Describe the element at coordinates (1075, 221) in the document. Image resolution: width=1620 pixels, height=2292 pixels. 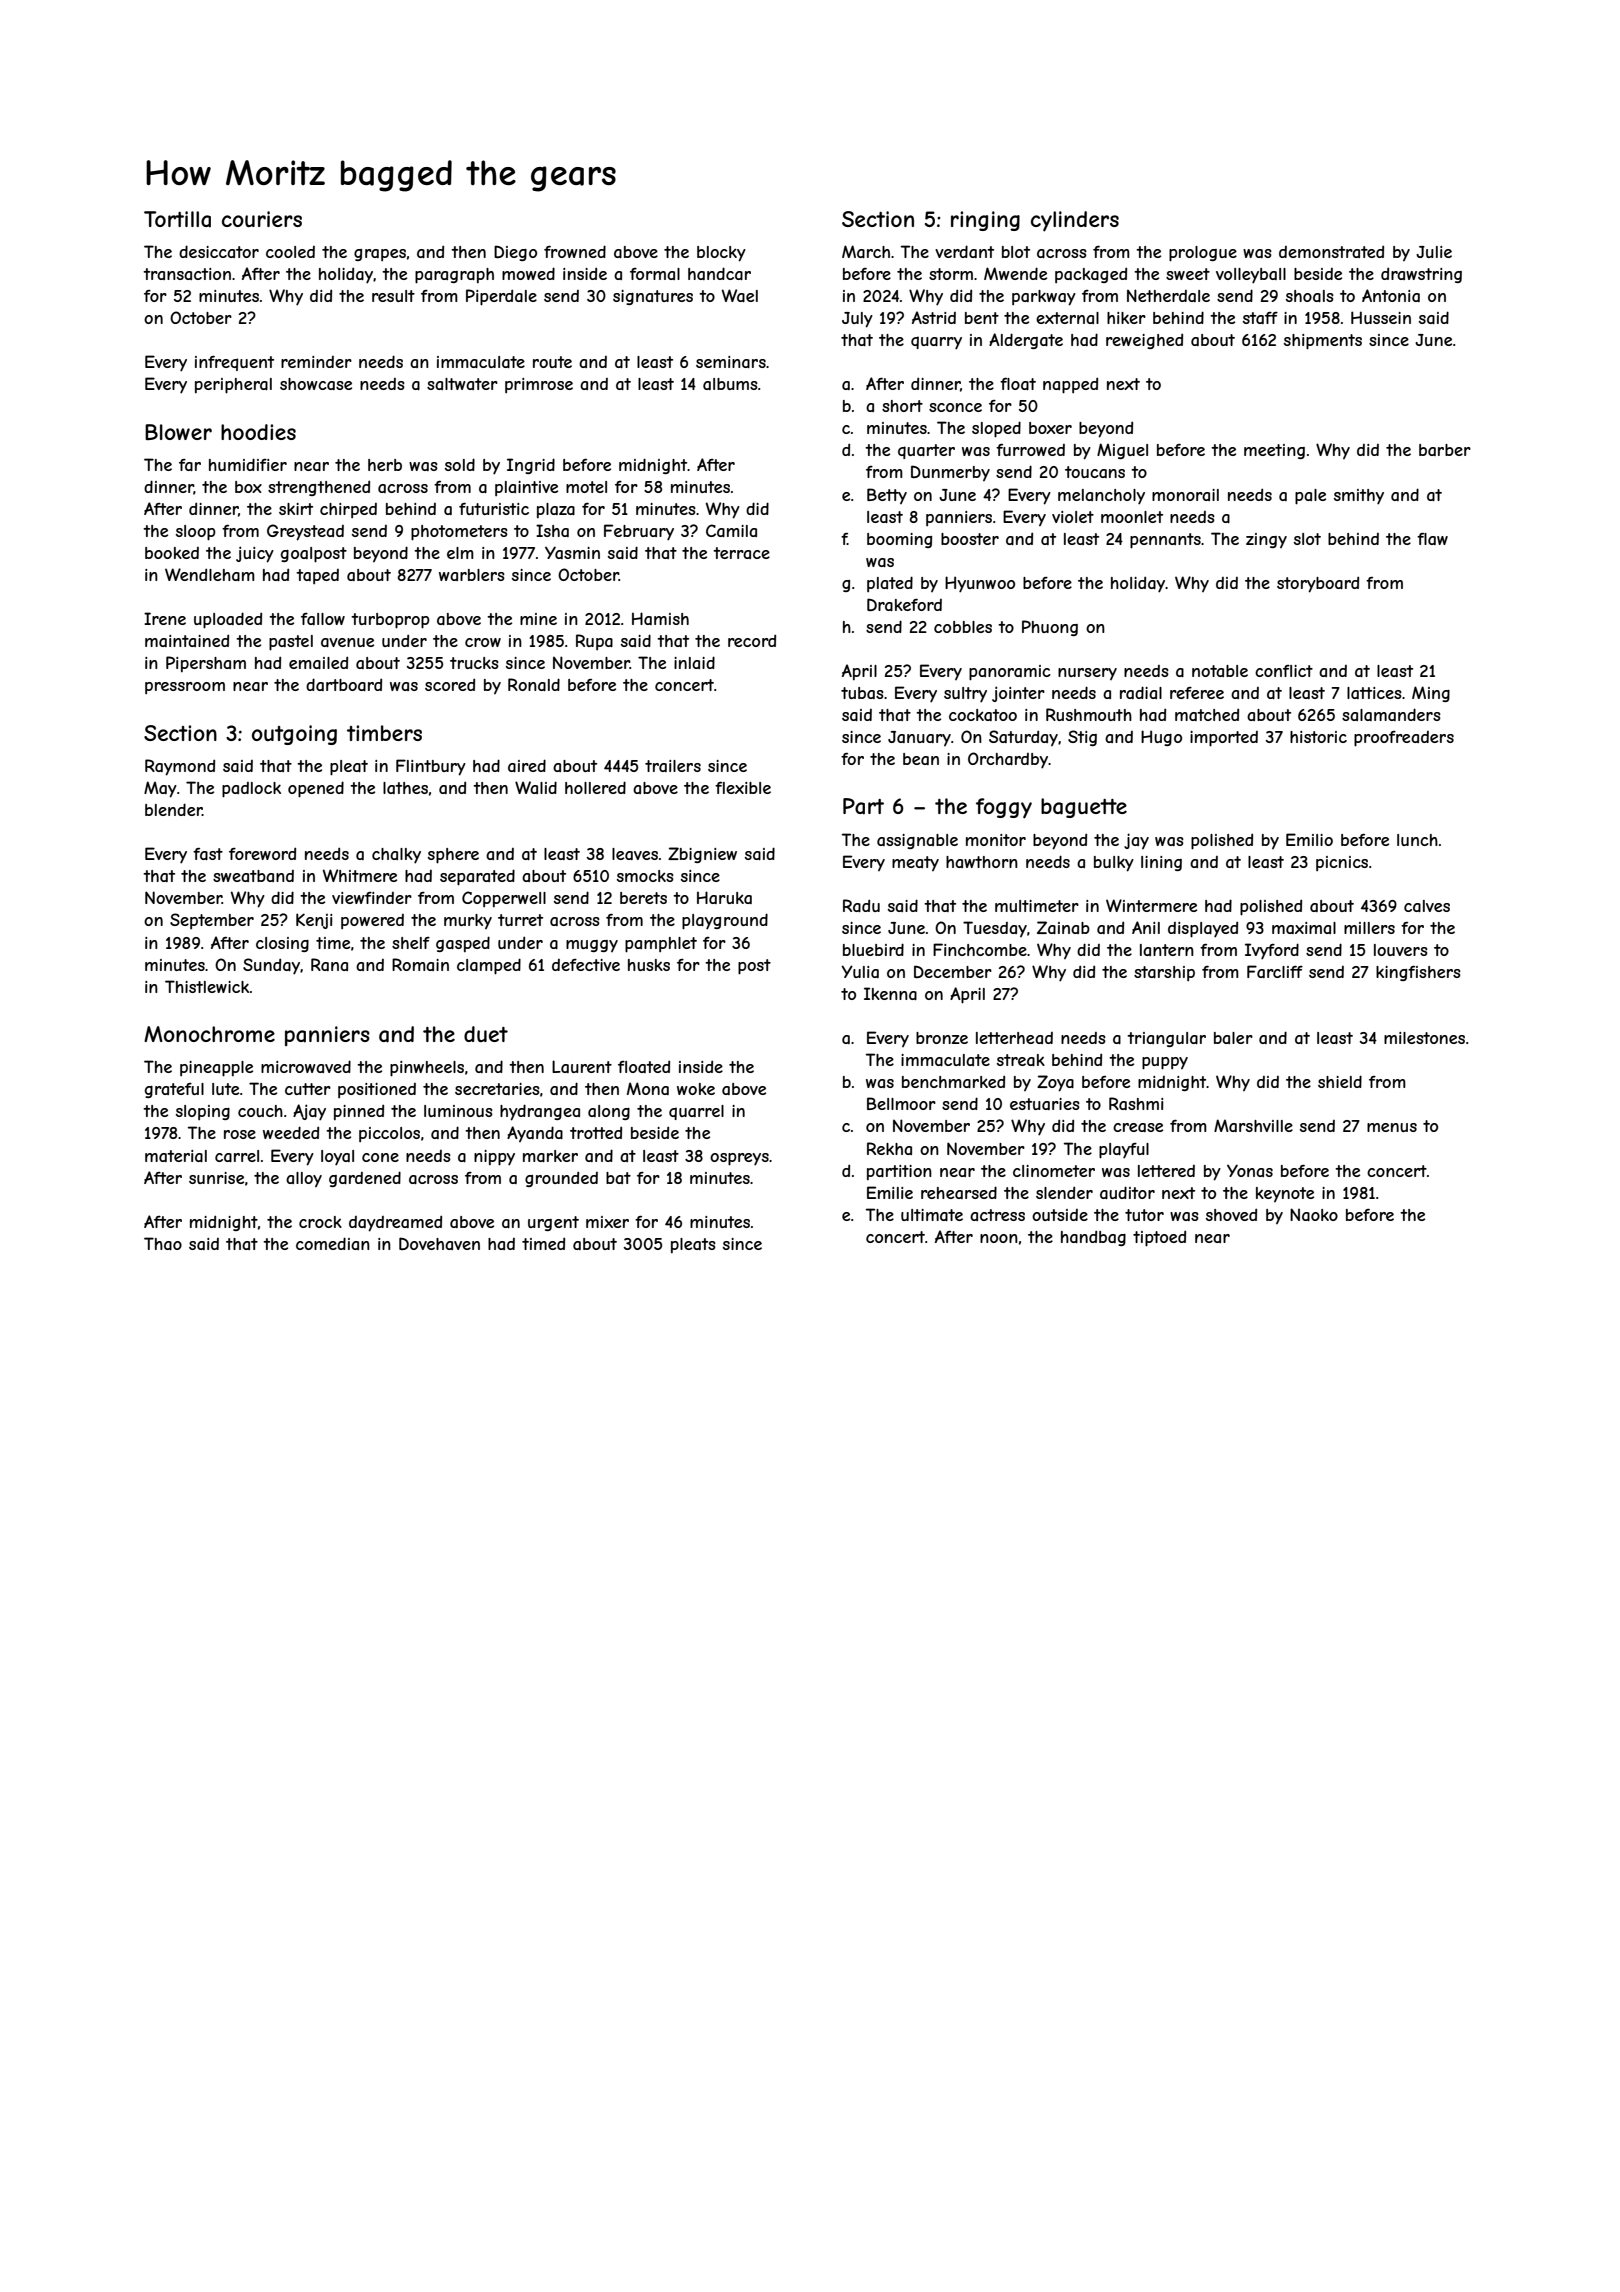
I see `cylinders` at that location.
